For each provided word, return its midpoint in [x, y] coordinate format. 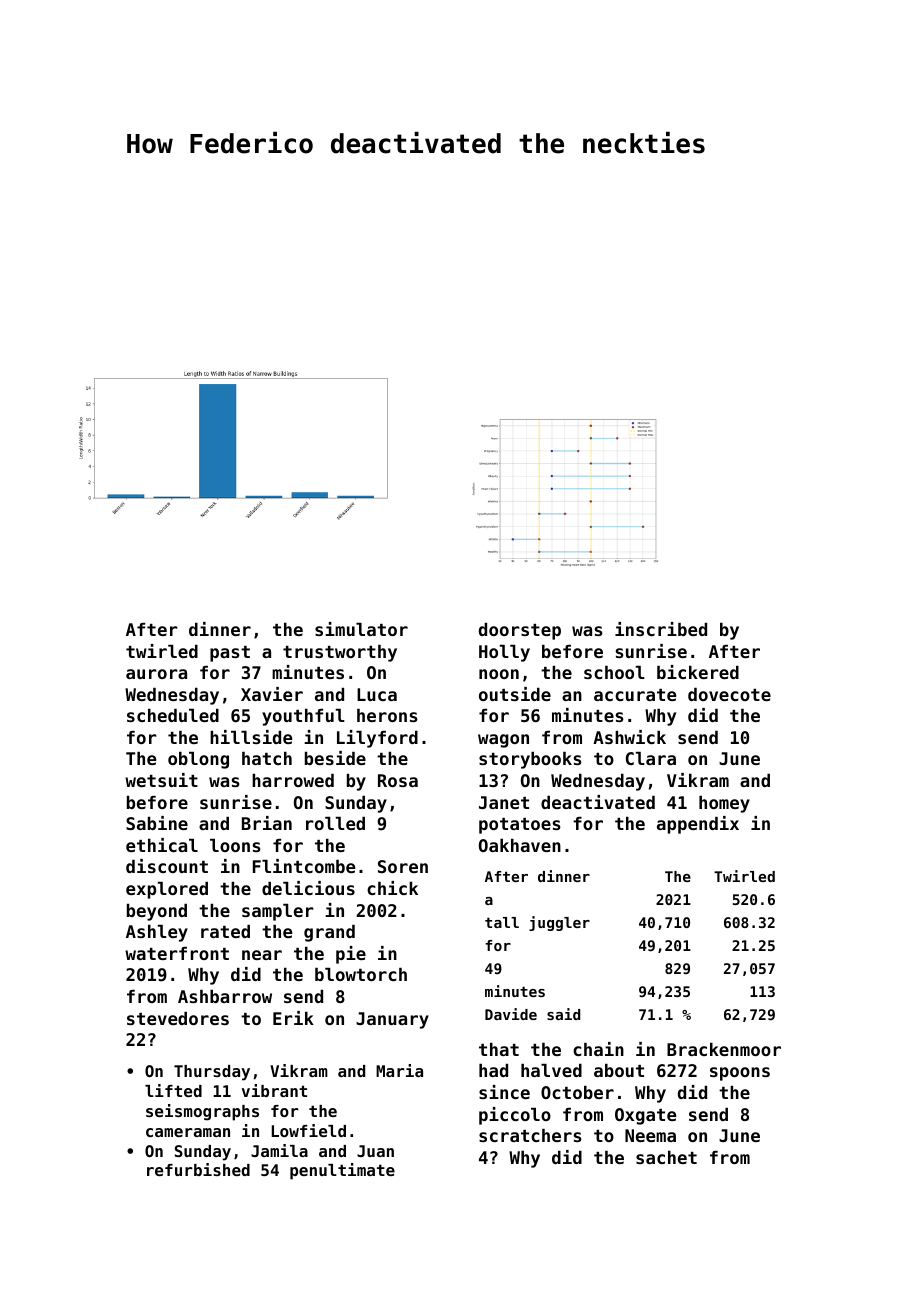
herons [387, 715]
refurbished [198, 1169]
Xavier [272, 694]
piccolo [515, 1116]
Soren [403, 866]
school [614, 672]
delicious [308, 888]
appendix [698, 825]
